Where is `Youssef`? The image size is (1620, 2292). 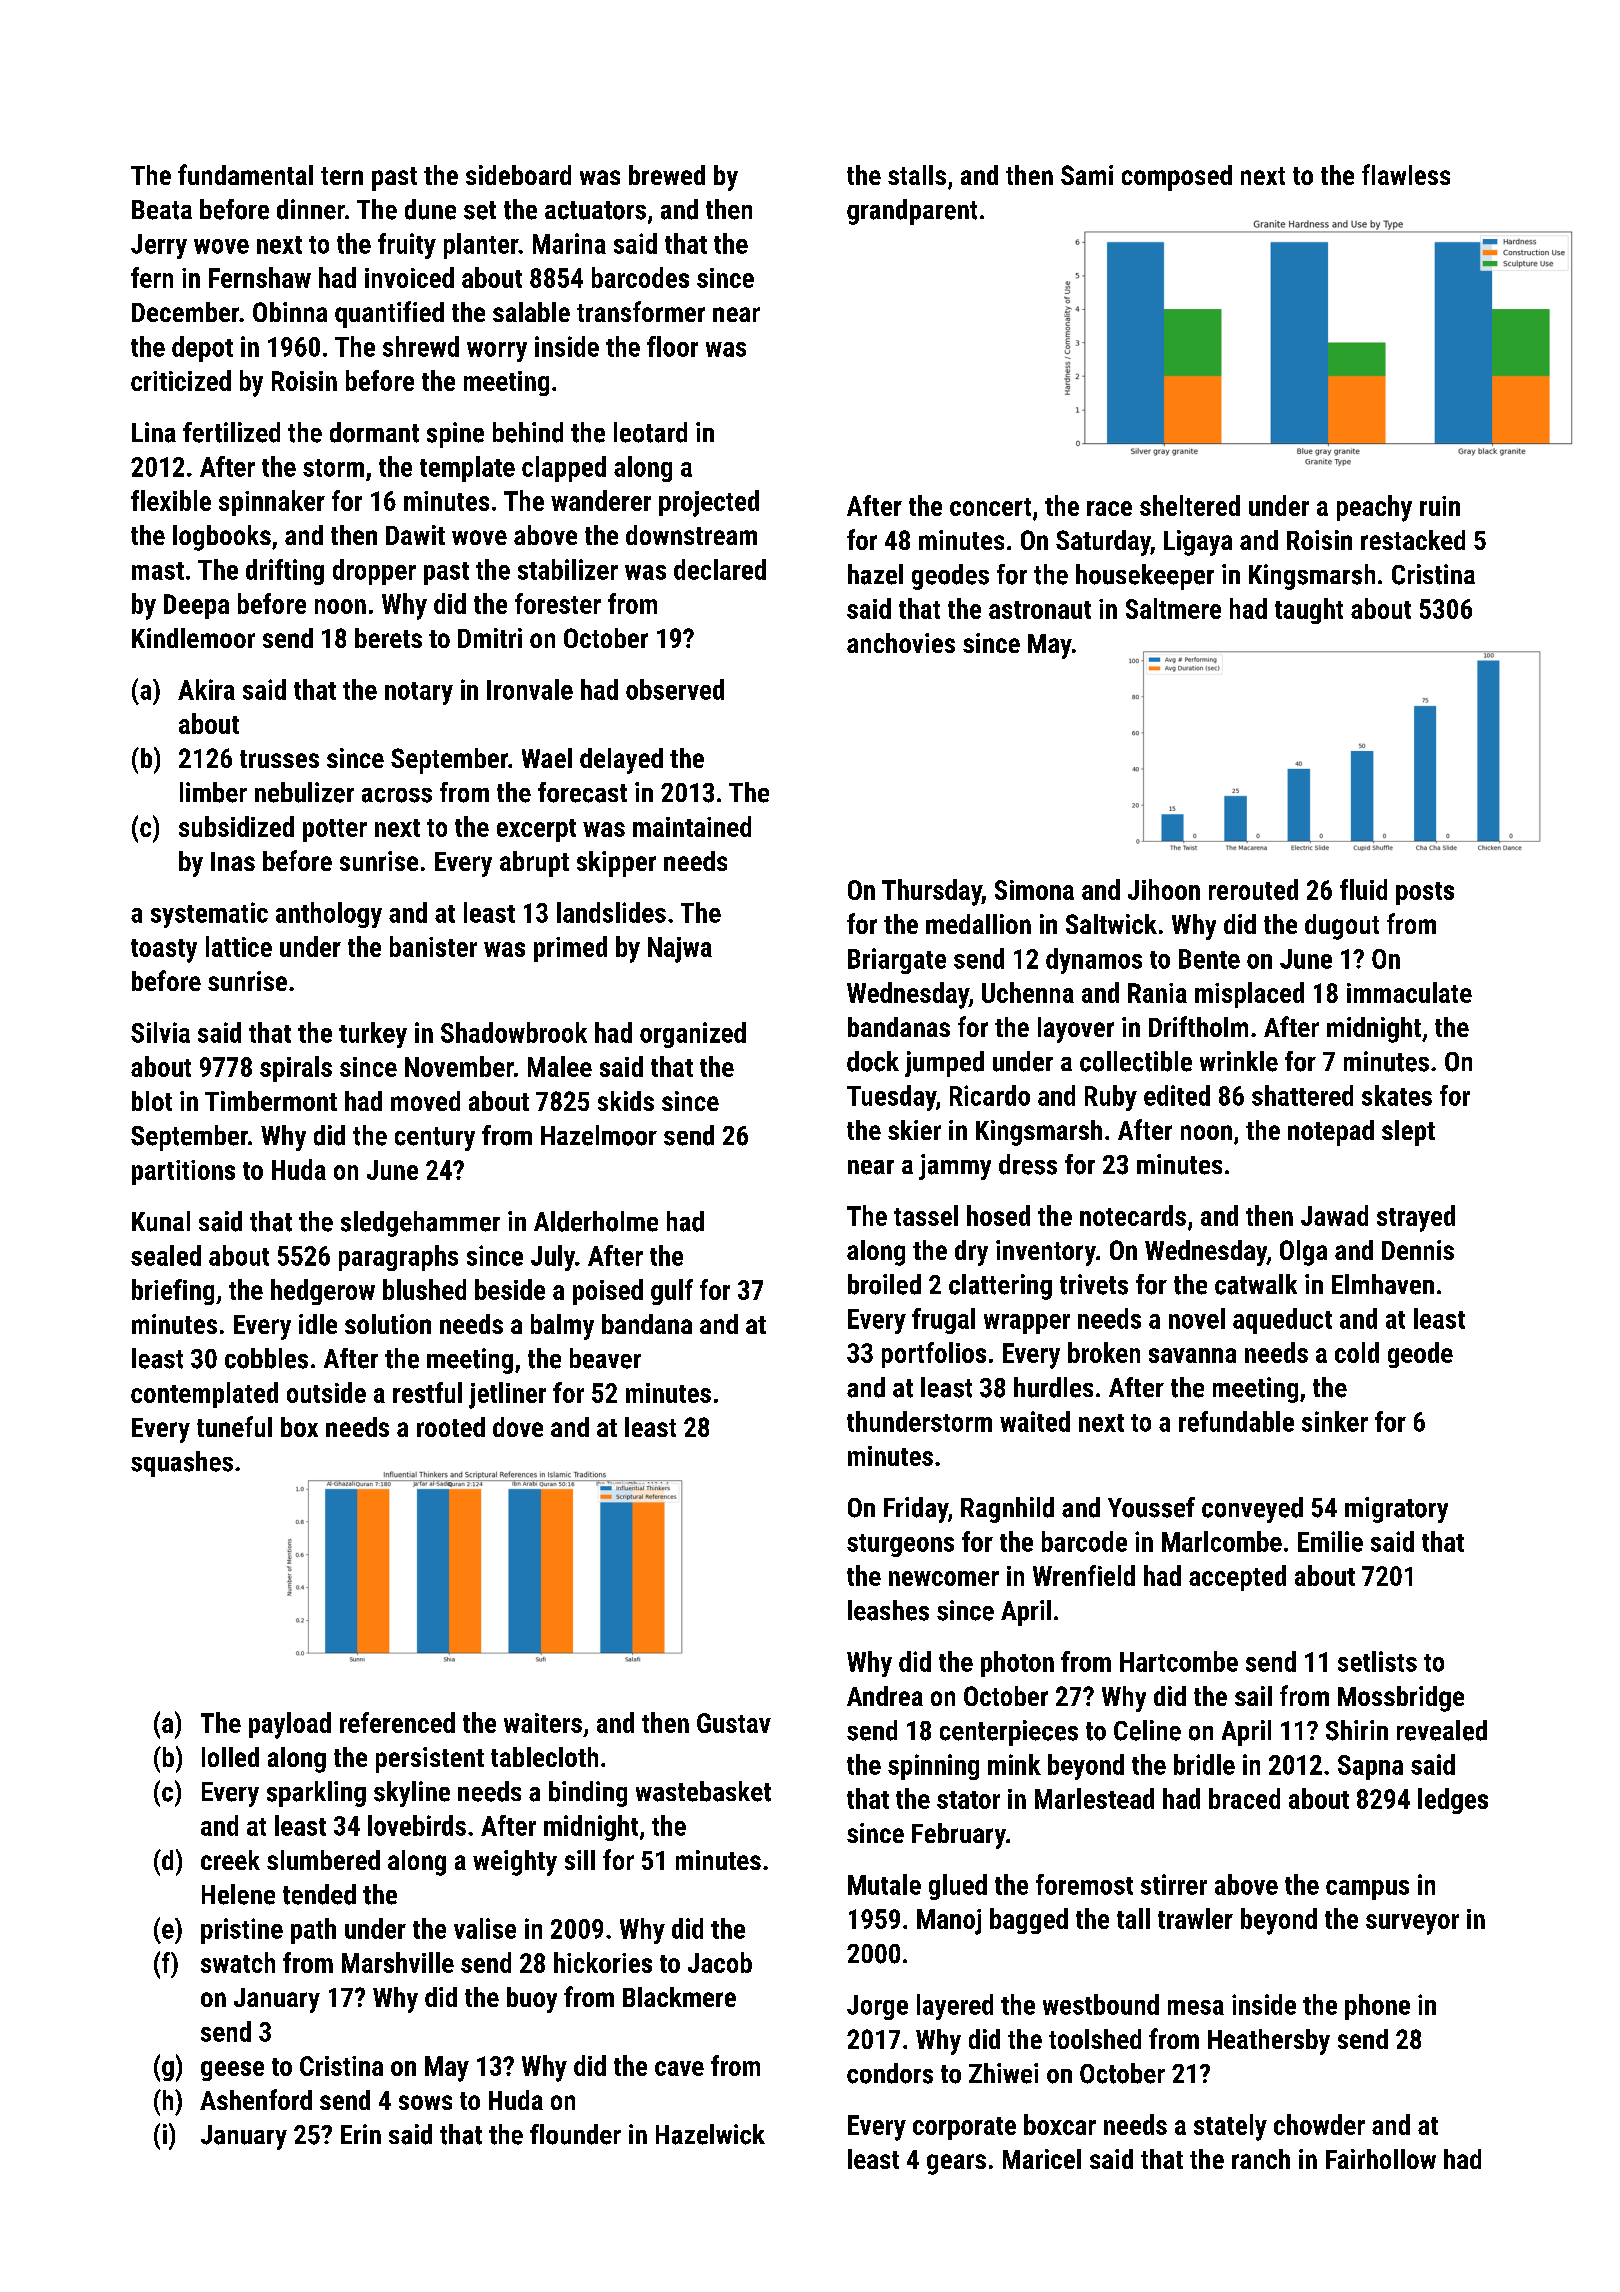
Youssef is located at coordinates (1151, 1507).
